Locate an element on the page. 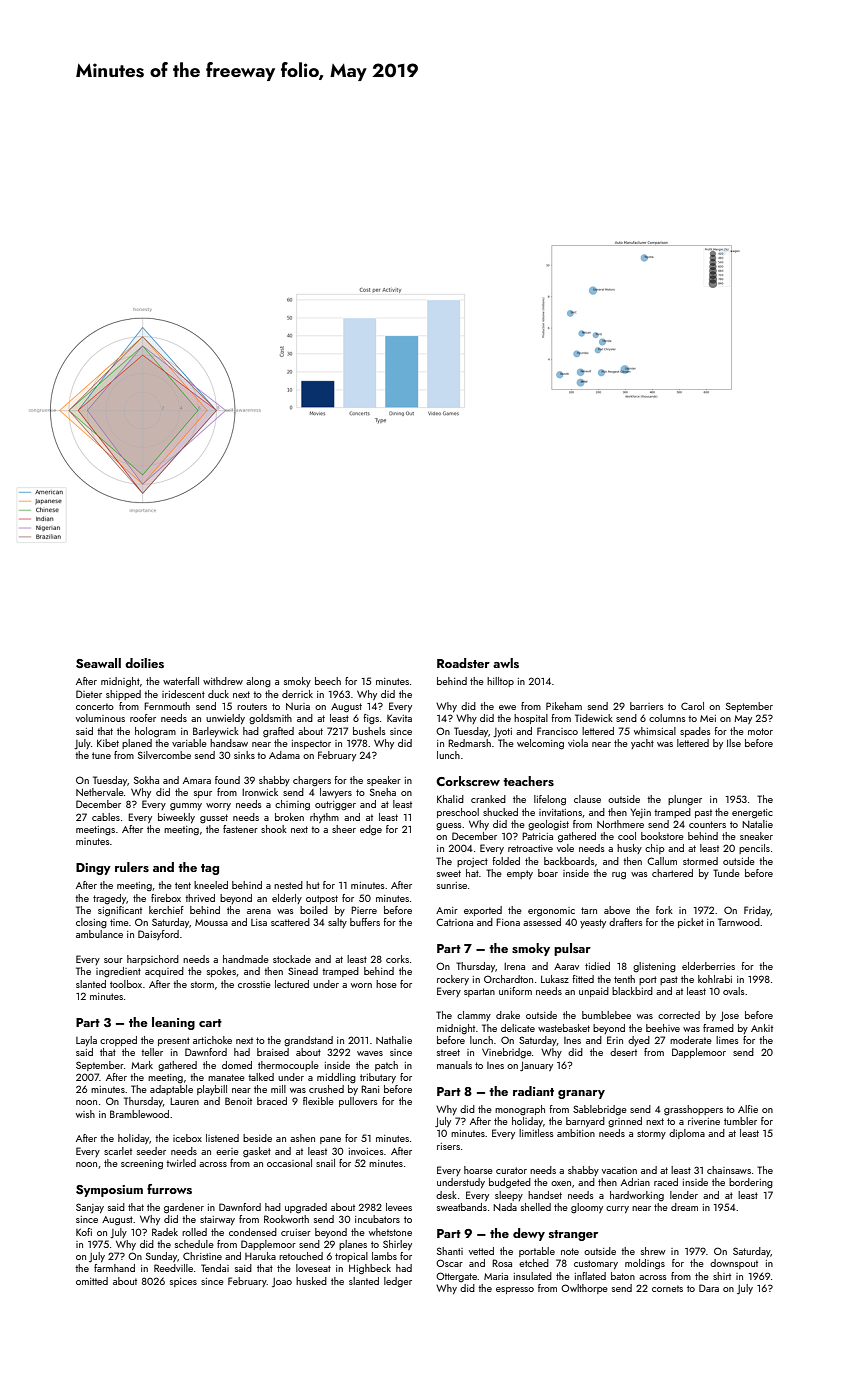 The image size is (849, 1400). snail is located at coordinates (325, 1163).
